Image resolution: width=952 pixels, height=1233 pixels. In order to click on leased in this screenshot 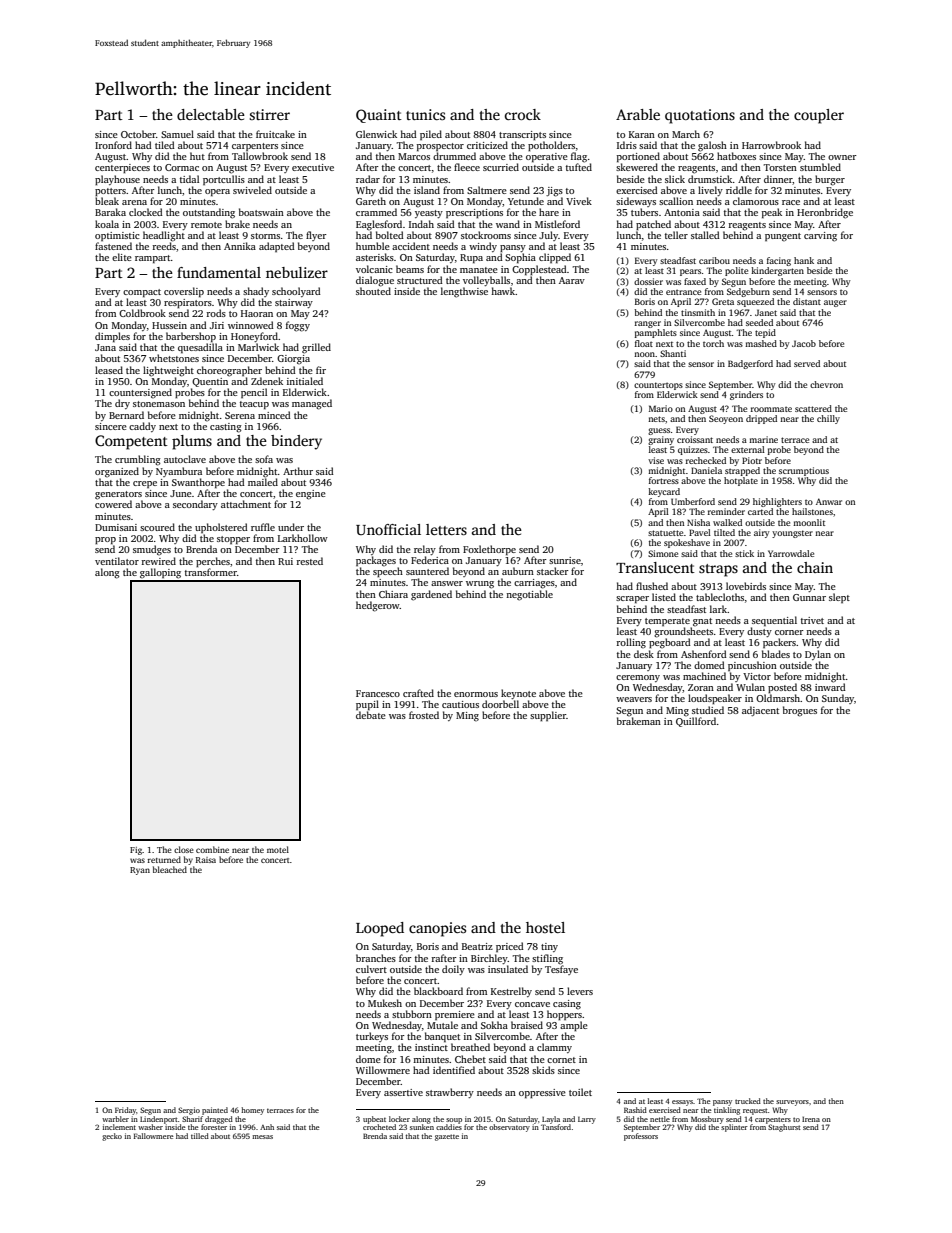, I will do `click(109, 370)`.
